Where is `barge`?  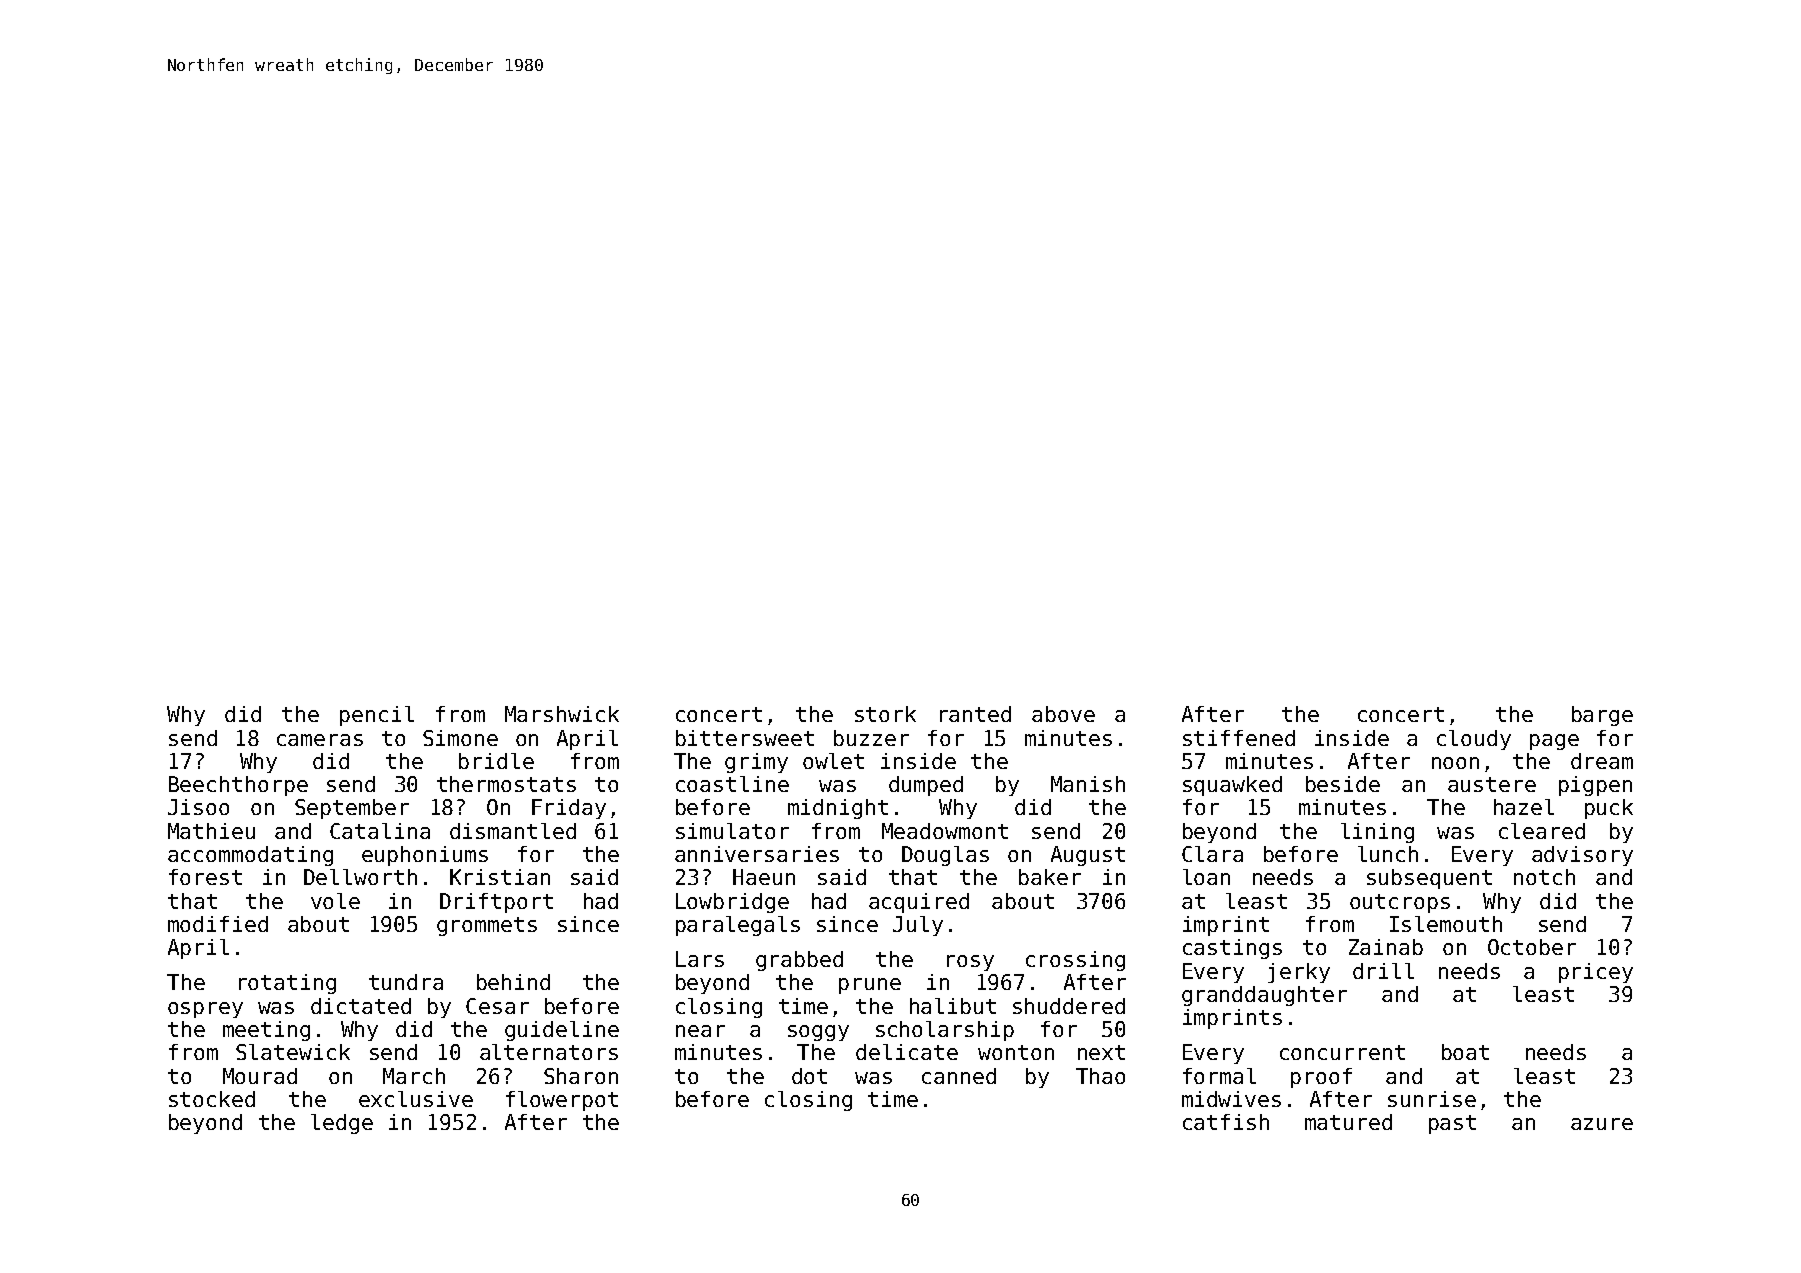 barge is located at coordinates (1602, 716).
